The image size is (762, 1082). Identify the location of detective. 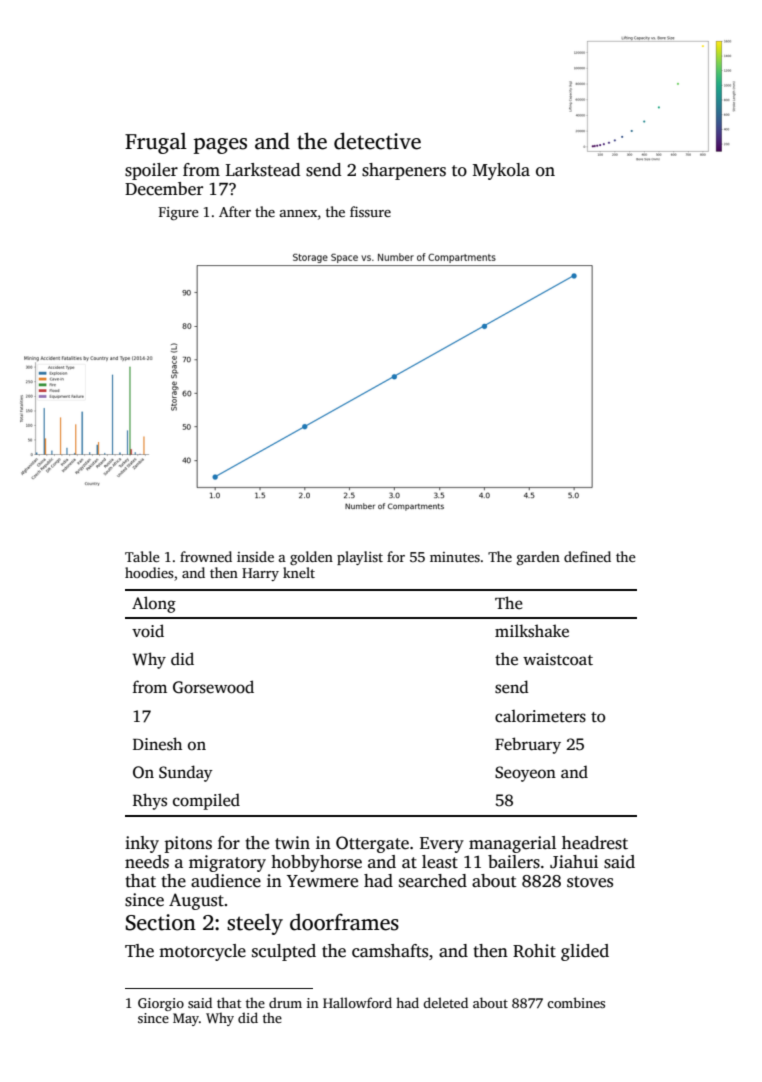
(377, 141).
